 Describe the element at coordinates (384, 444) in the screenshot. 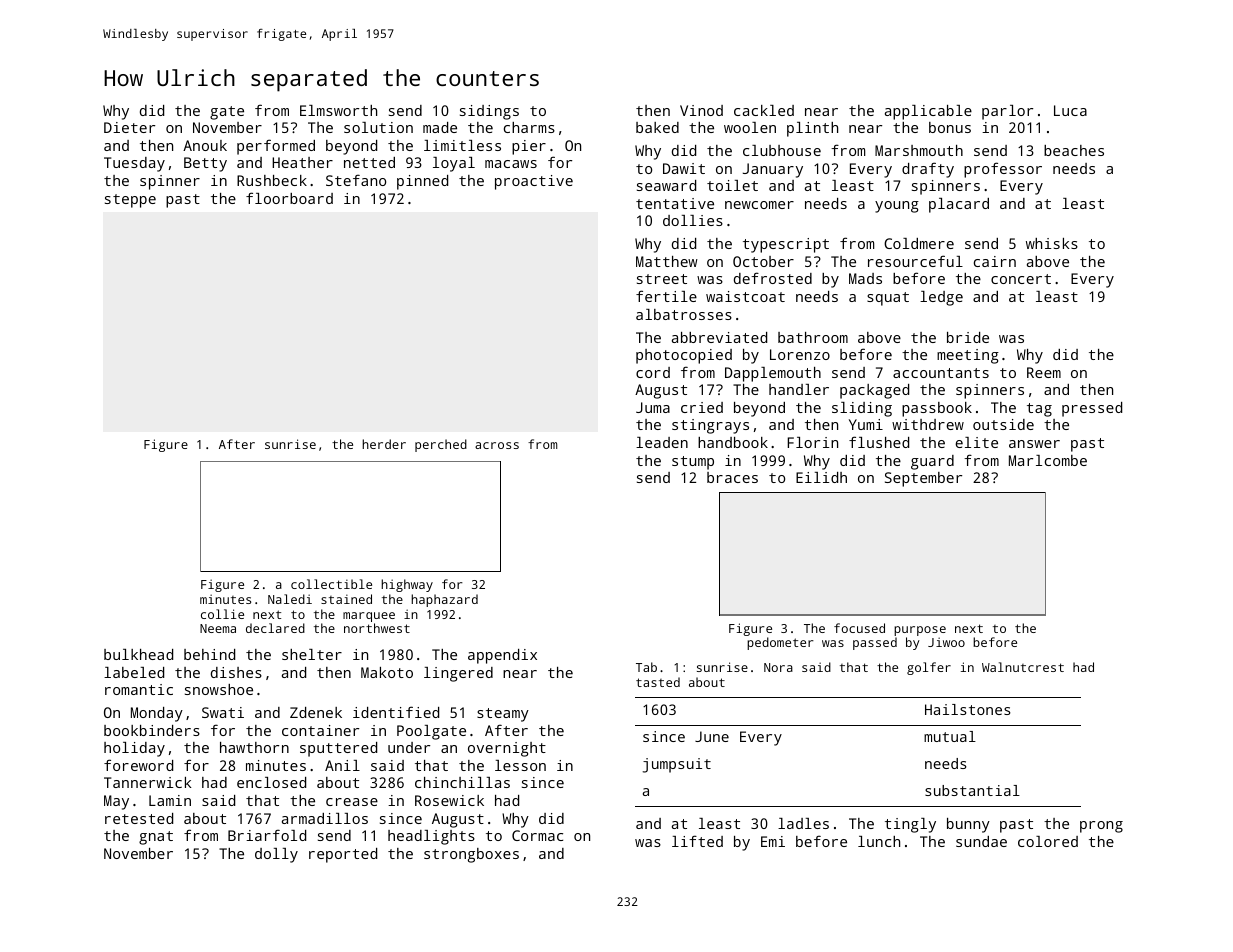

I see `herder` at that location.
